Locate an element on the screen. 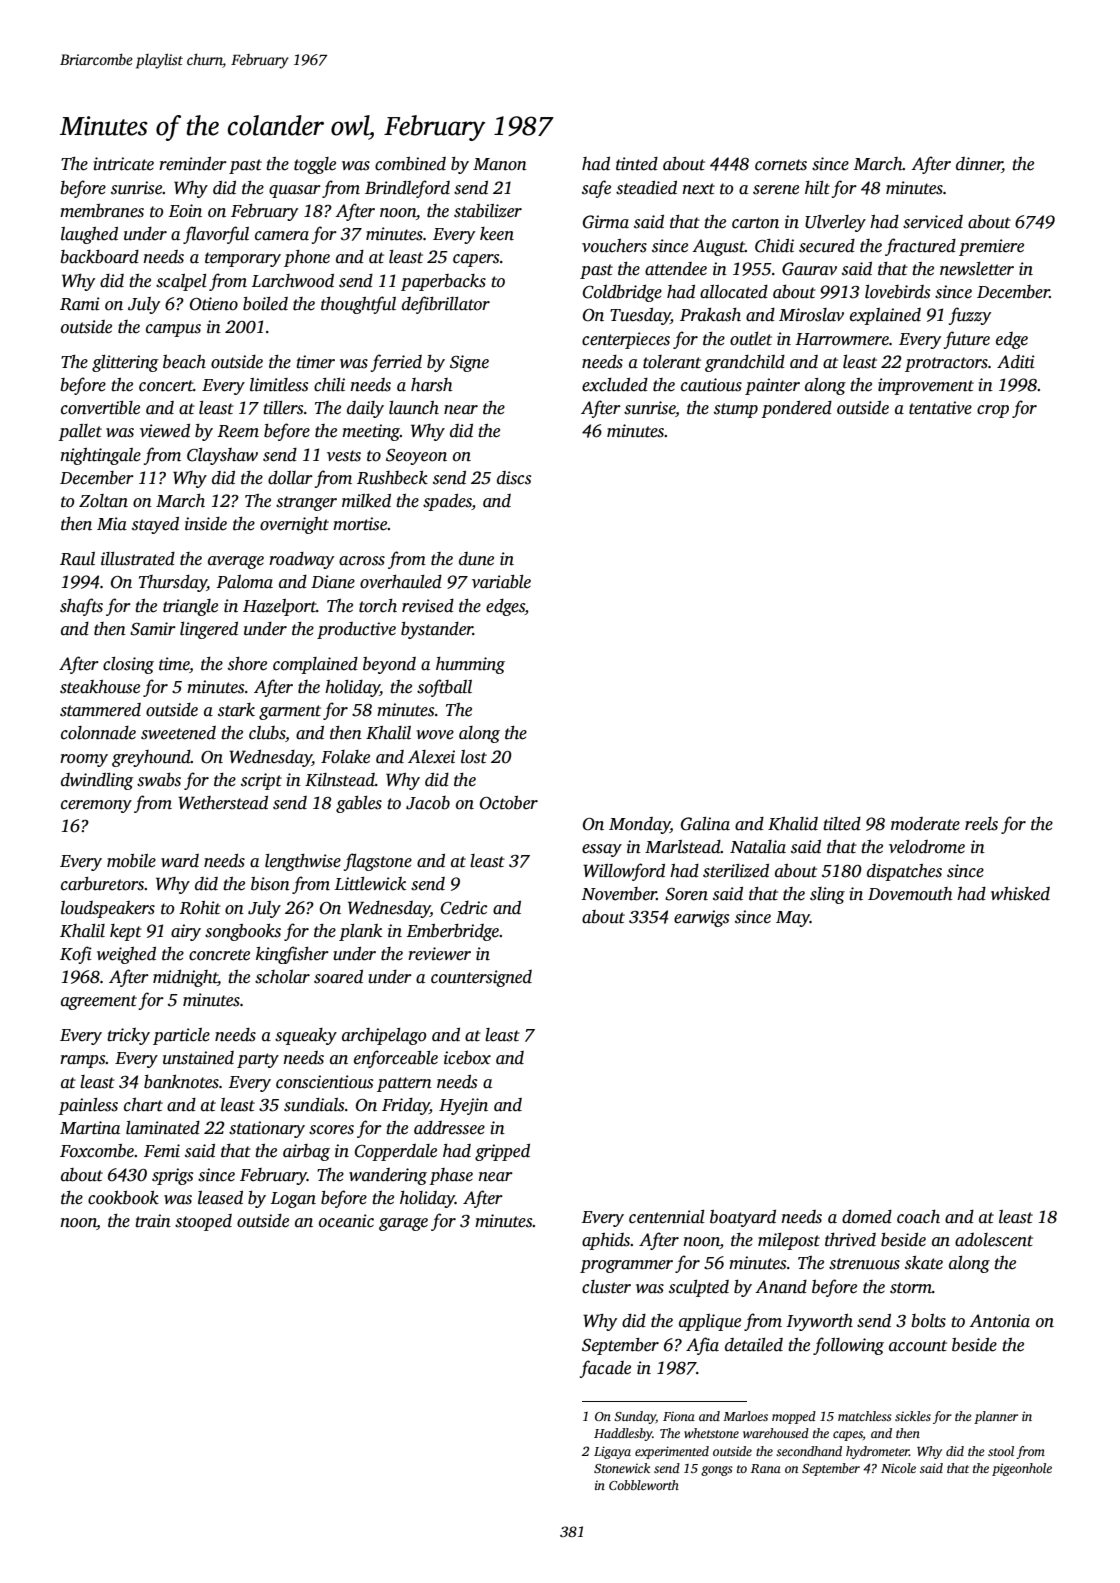  cornets is located at coordinates (781, 165).
